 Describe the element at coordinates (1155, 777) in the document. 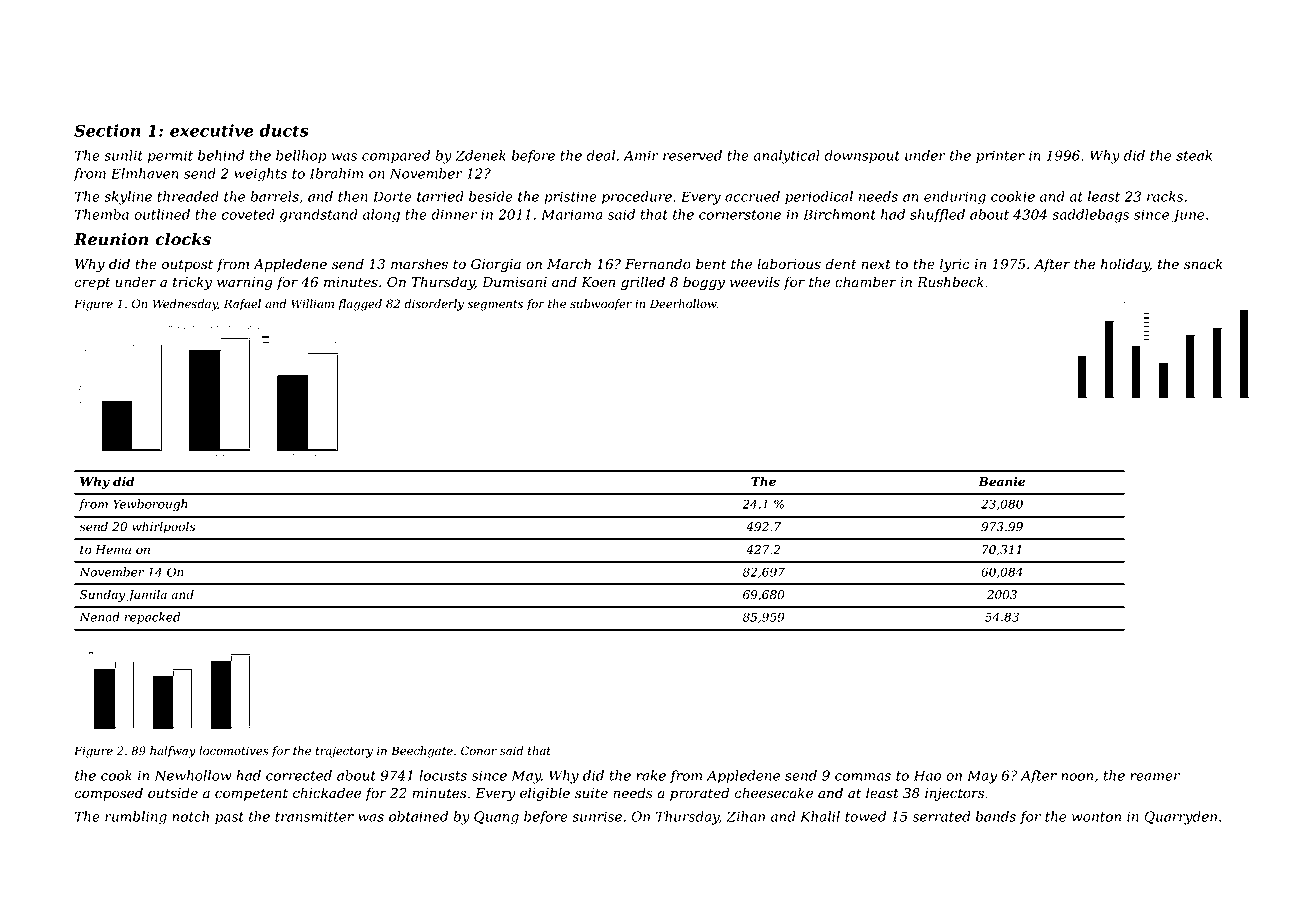

I see `reamer` at that location.
